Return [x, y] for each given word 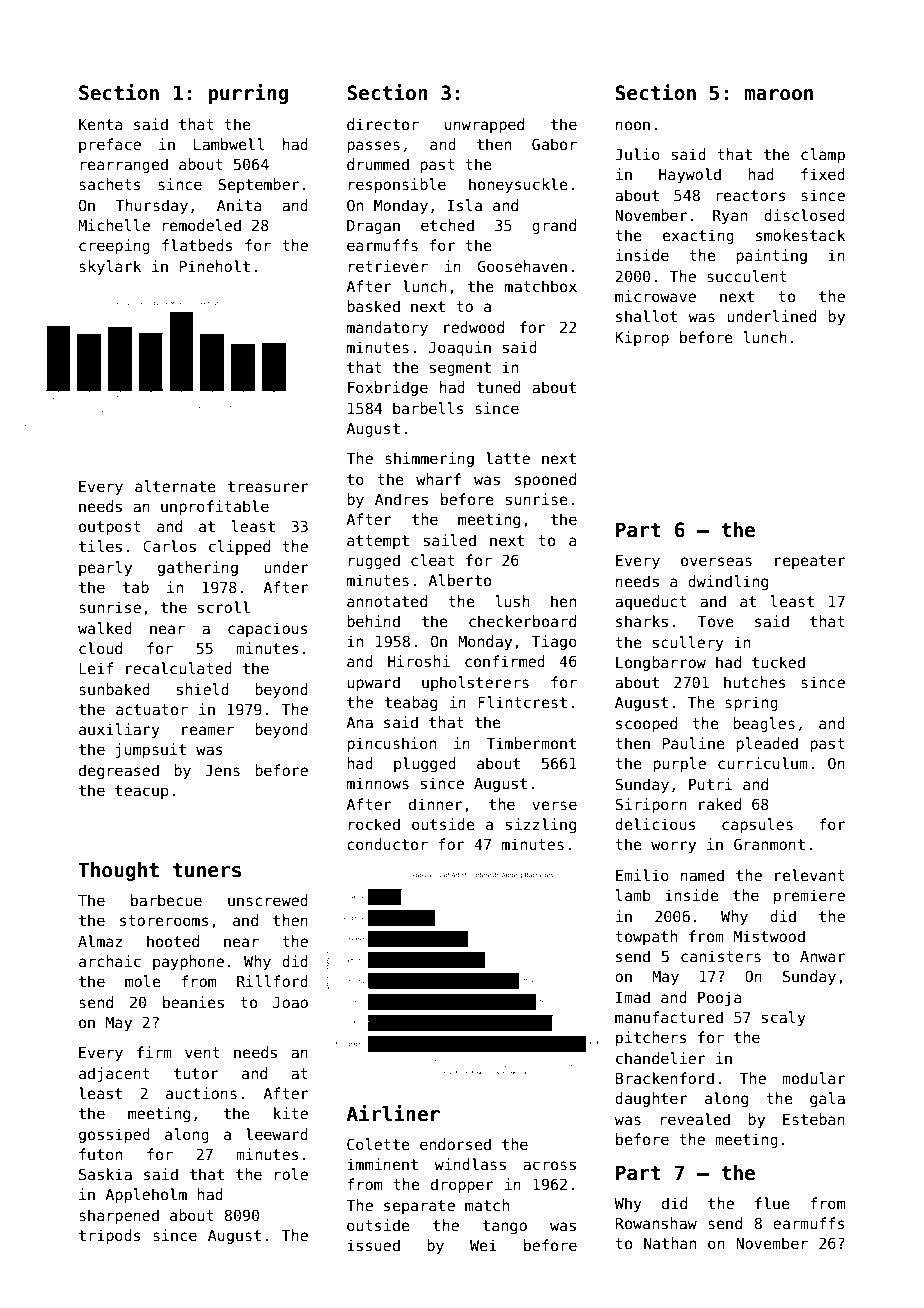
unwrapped [484, 125]
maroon [778, 95]
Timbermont [531, 743]
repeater [810, 562]
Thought [119, 871]
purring [248, 94]
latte [508, 458]
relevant [810, 875]
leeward [277, 1134]
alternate [175, 486]
